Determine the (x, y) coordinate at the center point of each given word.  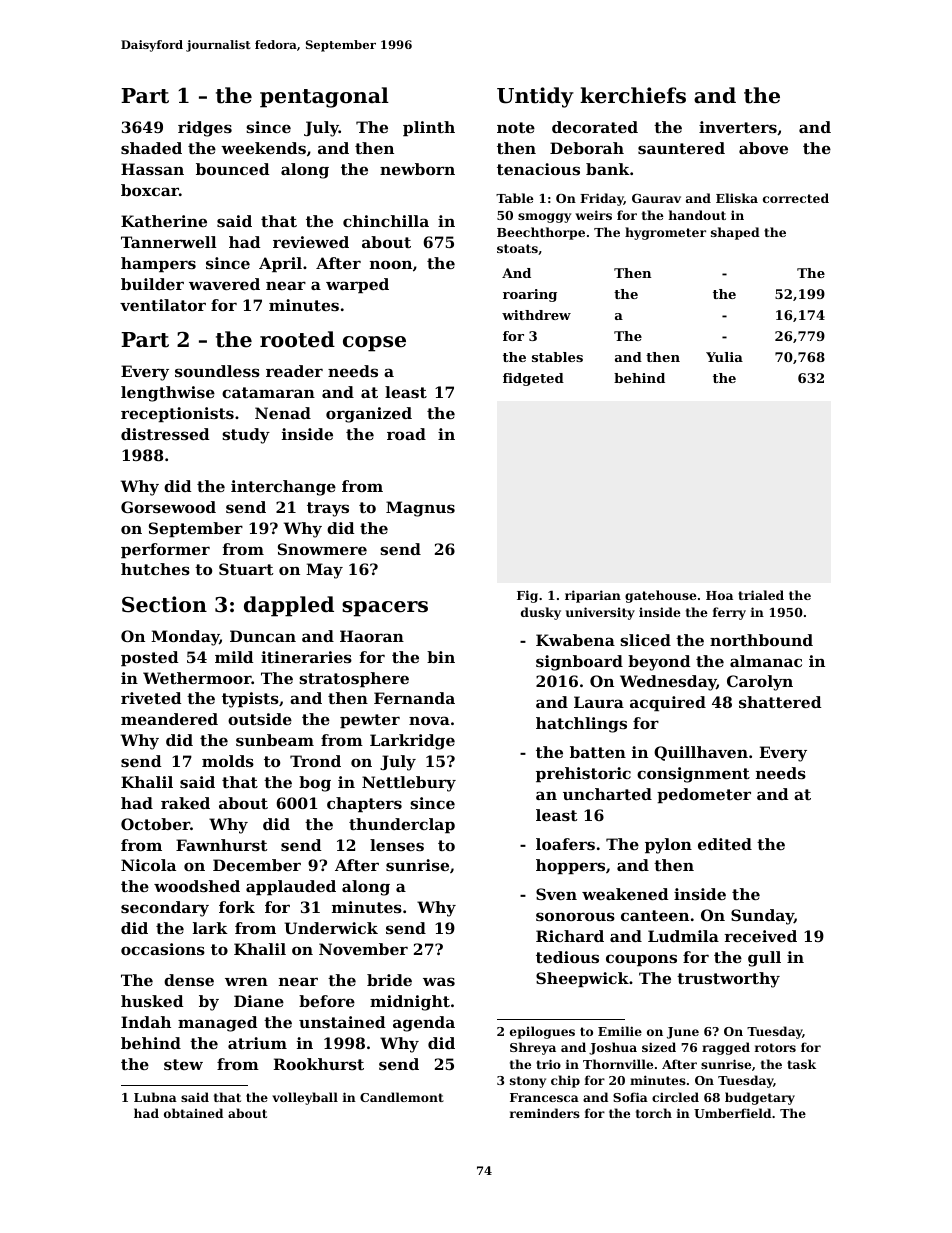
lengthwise (168, 394)
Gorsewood (168, 507)
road (406, 434)
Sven (556, 894)
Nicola (148, 865)
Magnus (420, 509)
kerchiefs (633, 95)
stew (183, 1064)
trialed (761, 595)
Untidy (535, 97)
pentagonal (324, 97)
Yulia (724, 357)
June (683, 1033)
